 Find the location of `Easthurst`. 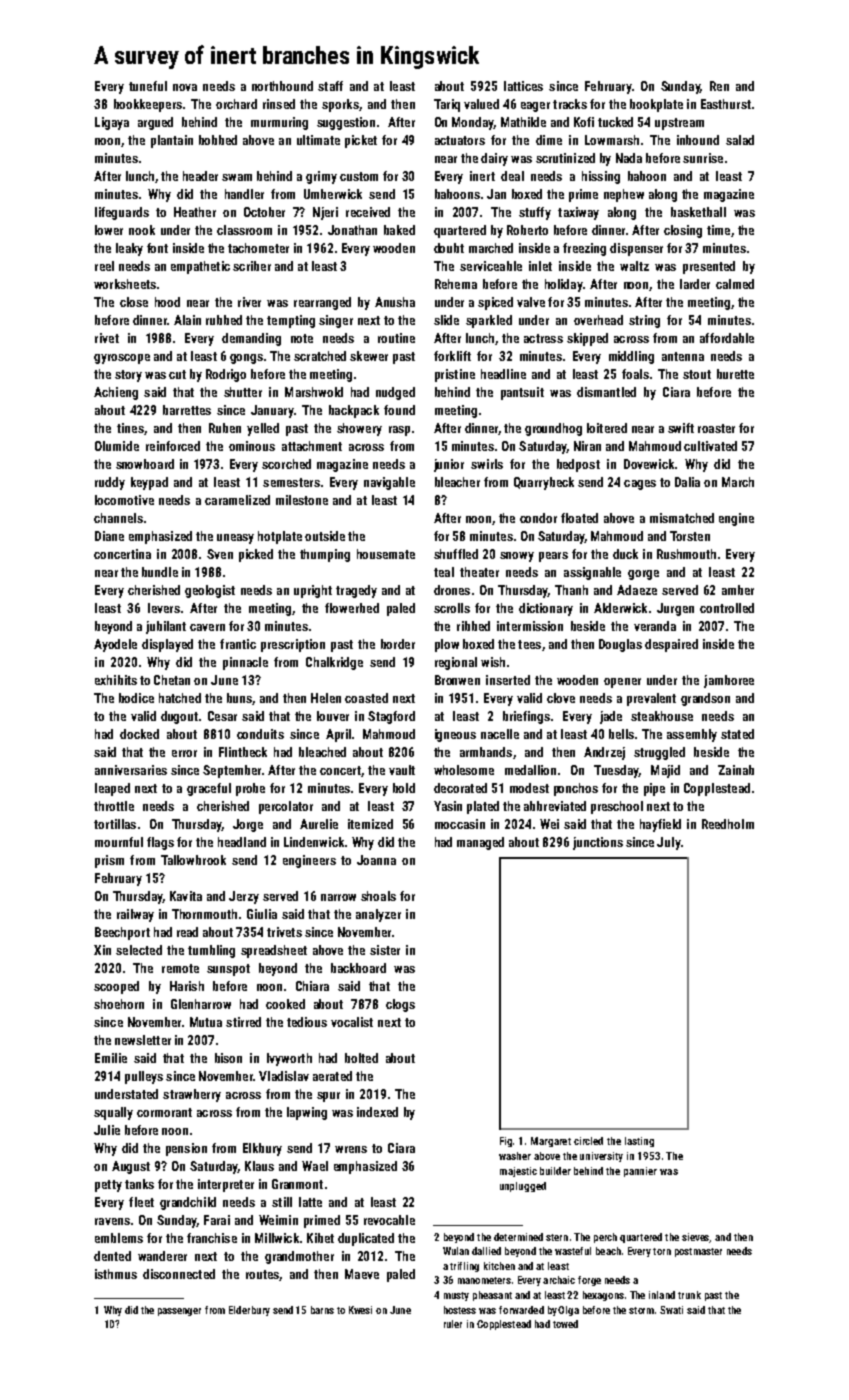

Easthurst is located at coordinates (726, 104).
